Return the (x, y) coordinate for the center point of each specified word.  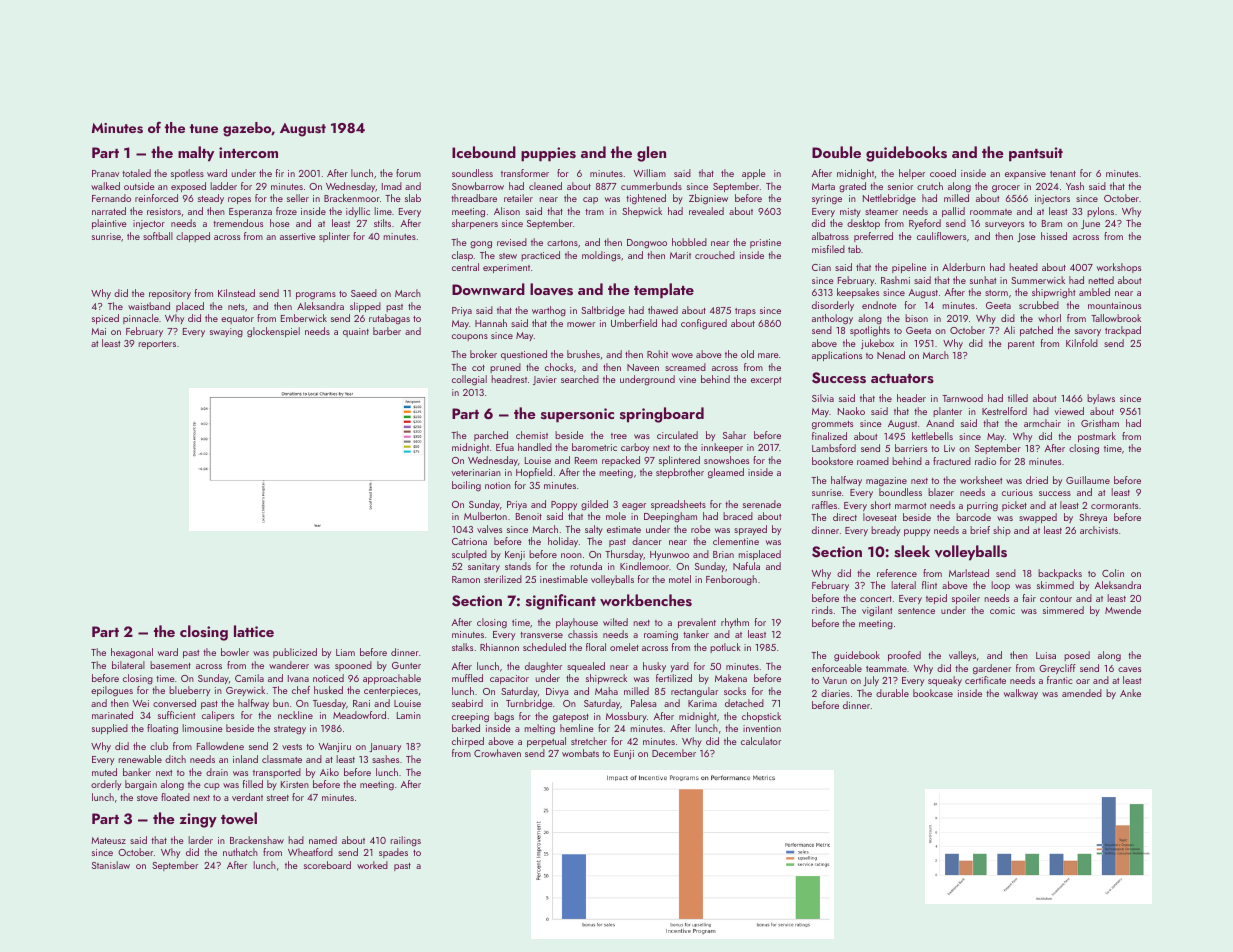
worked (372, 865)
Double (836, 152)
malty (196, 154)
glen (651, 154)
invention (762, 728)
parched (491, 436)
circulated (677, 435)
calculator (761, 741)
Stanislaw (111, 865)
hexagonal (132, 653)
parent (1021, 345)
